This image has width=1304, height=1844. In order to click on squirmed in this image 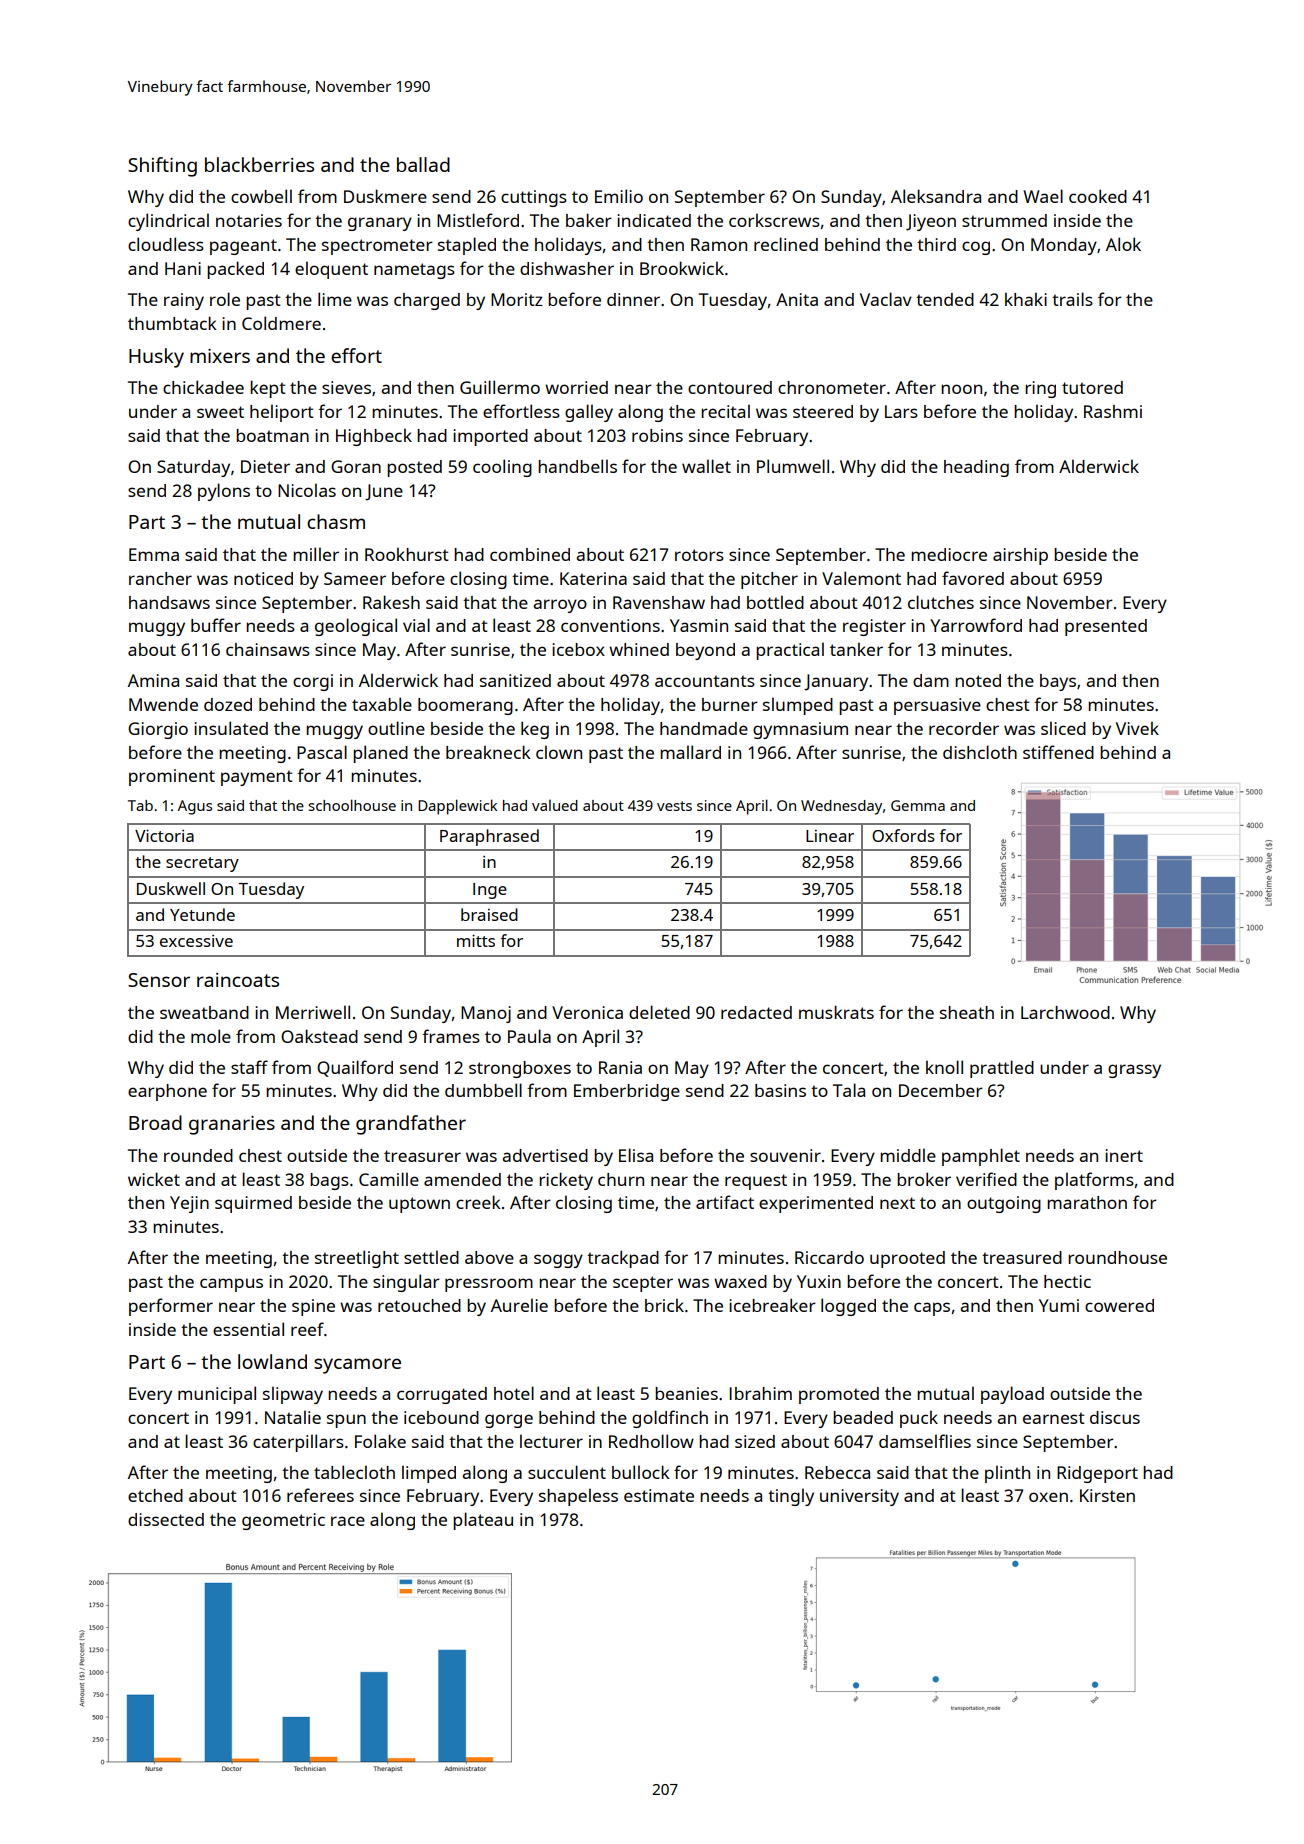, I will do `click(253, 1204)`.
